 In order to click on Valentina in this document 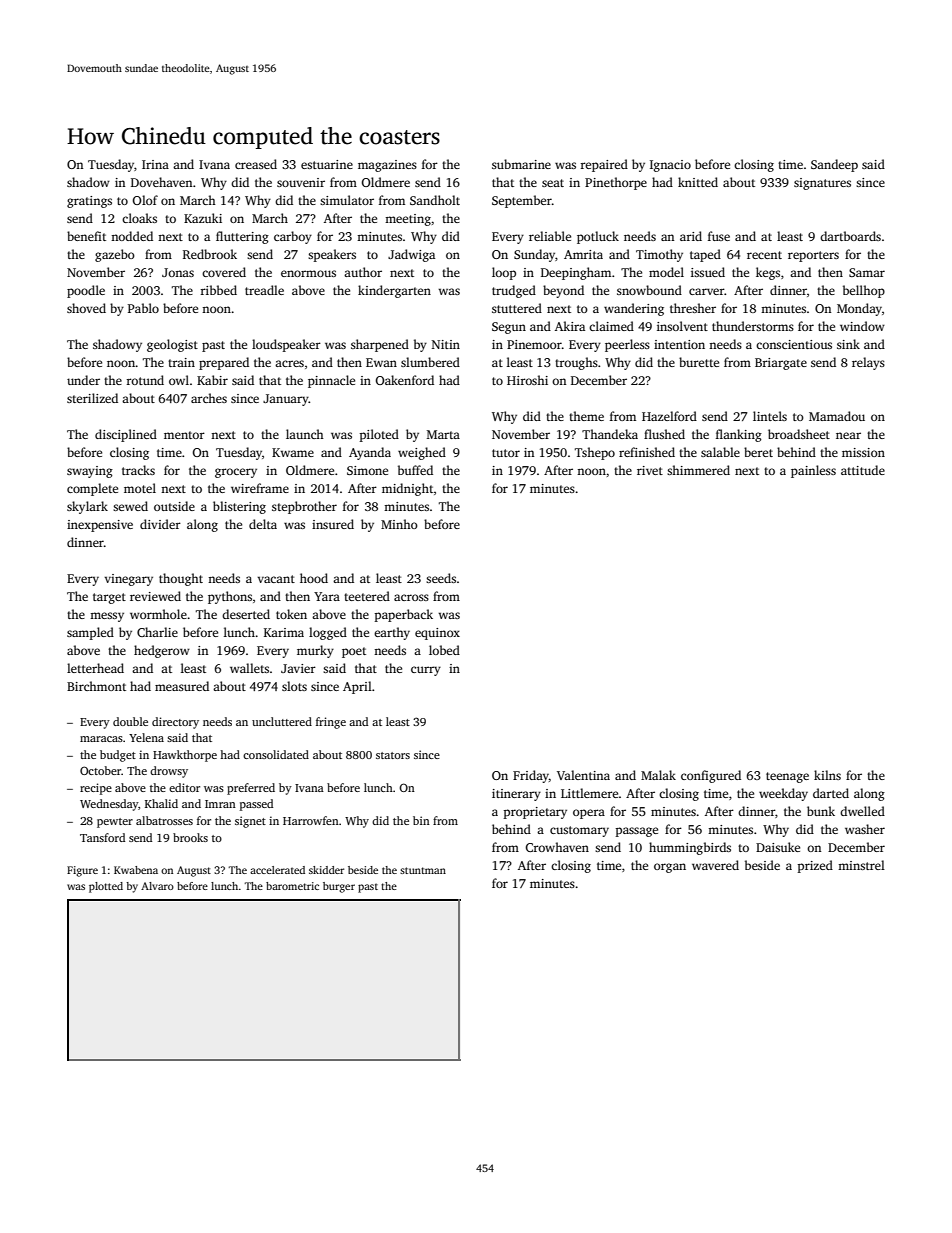, I will do `click(583, 775)`.
